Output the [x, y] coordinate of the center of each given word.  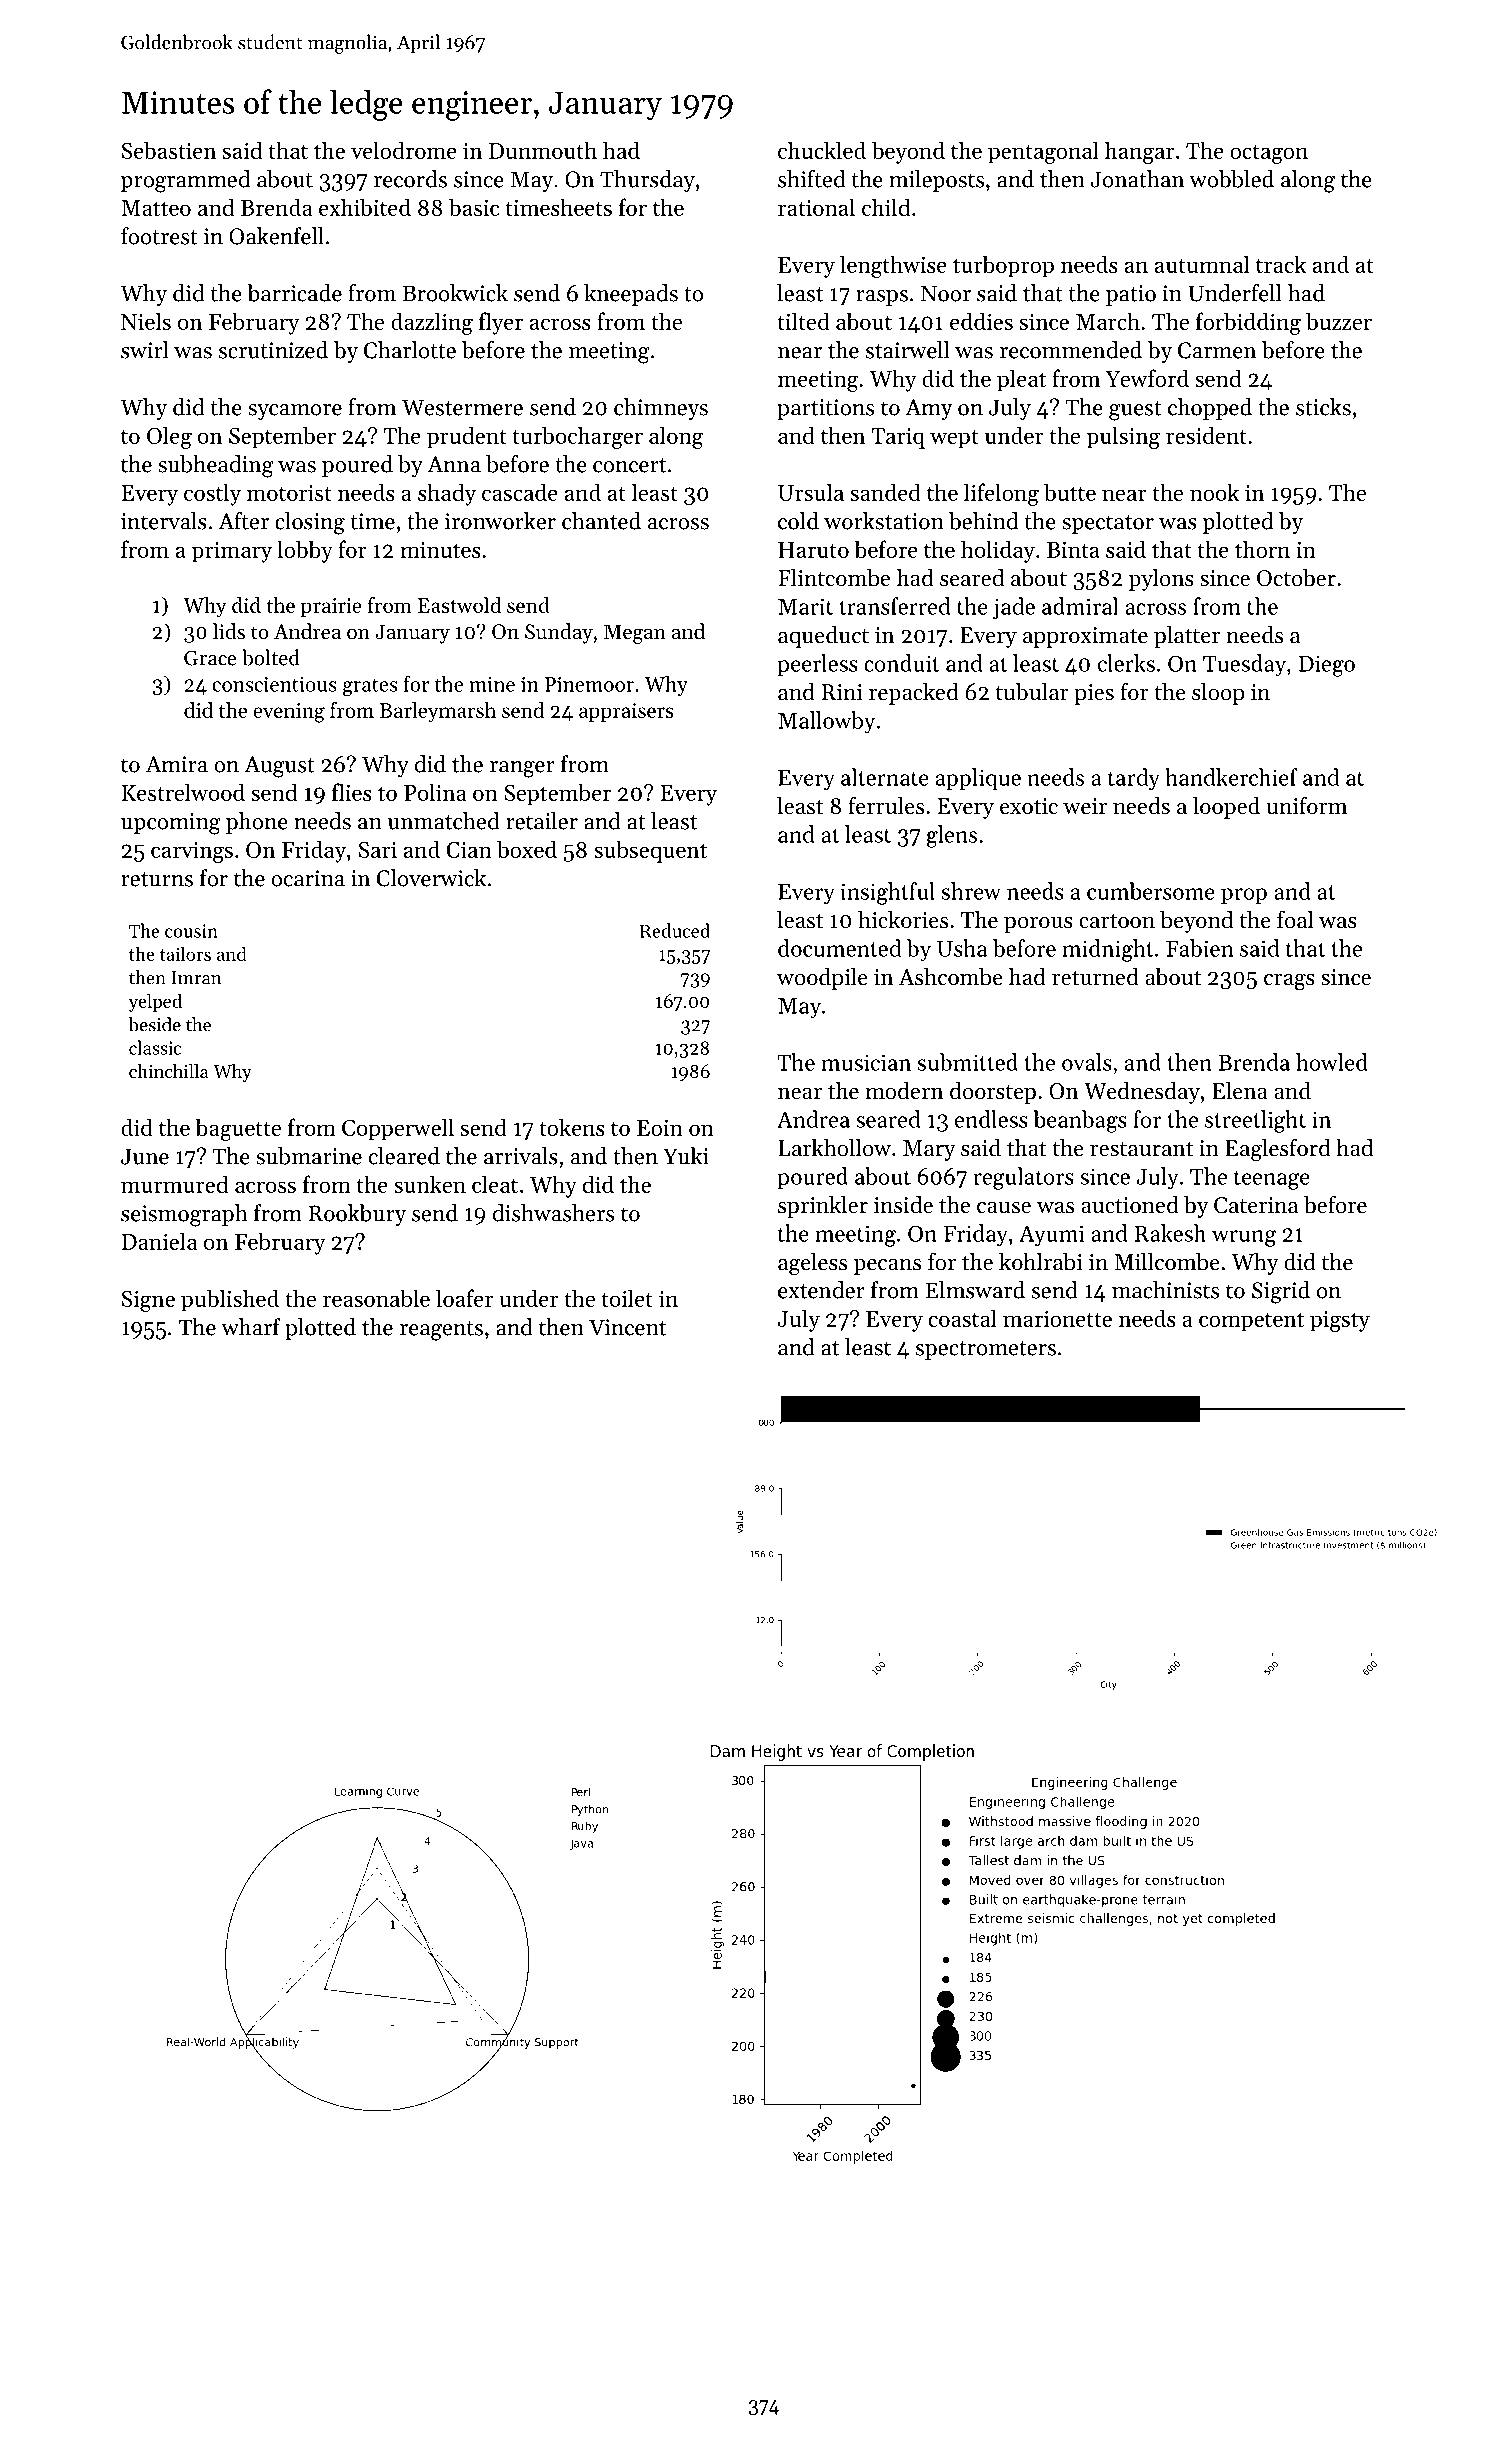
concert [629, 465]
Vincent [627, 1327]
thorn [1262, 549]
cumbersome [1151, 891]
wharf [251, 1327]
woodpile [822, 979]
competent [1251, 1322]
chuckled [822, 150]
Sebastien [169, 150]
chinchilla [169, 1071]
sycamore [295, 412]
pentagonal [1043, 152]
